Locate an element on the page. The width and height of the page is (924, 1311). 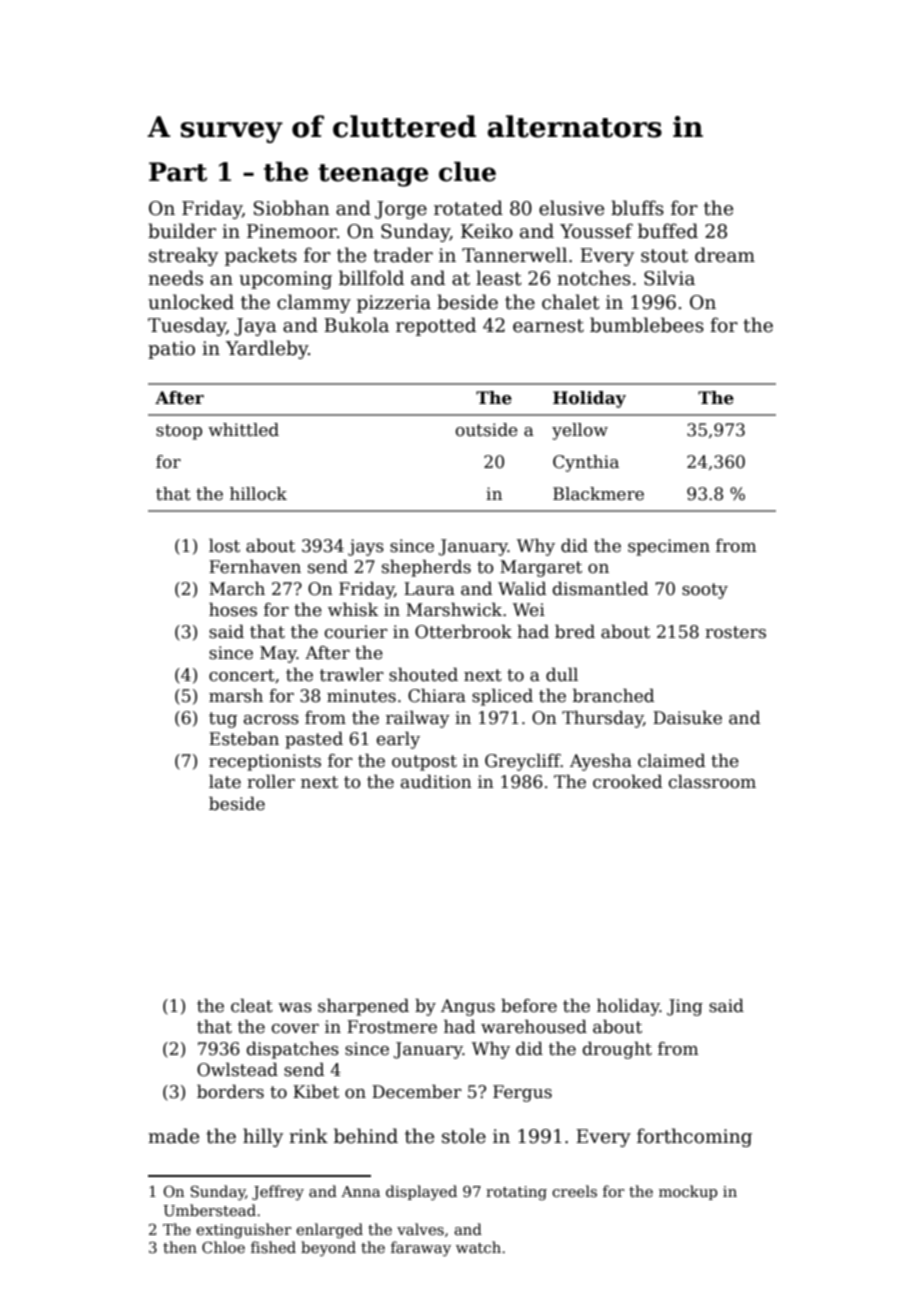
Part is located at coordinates (178, 172).
